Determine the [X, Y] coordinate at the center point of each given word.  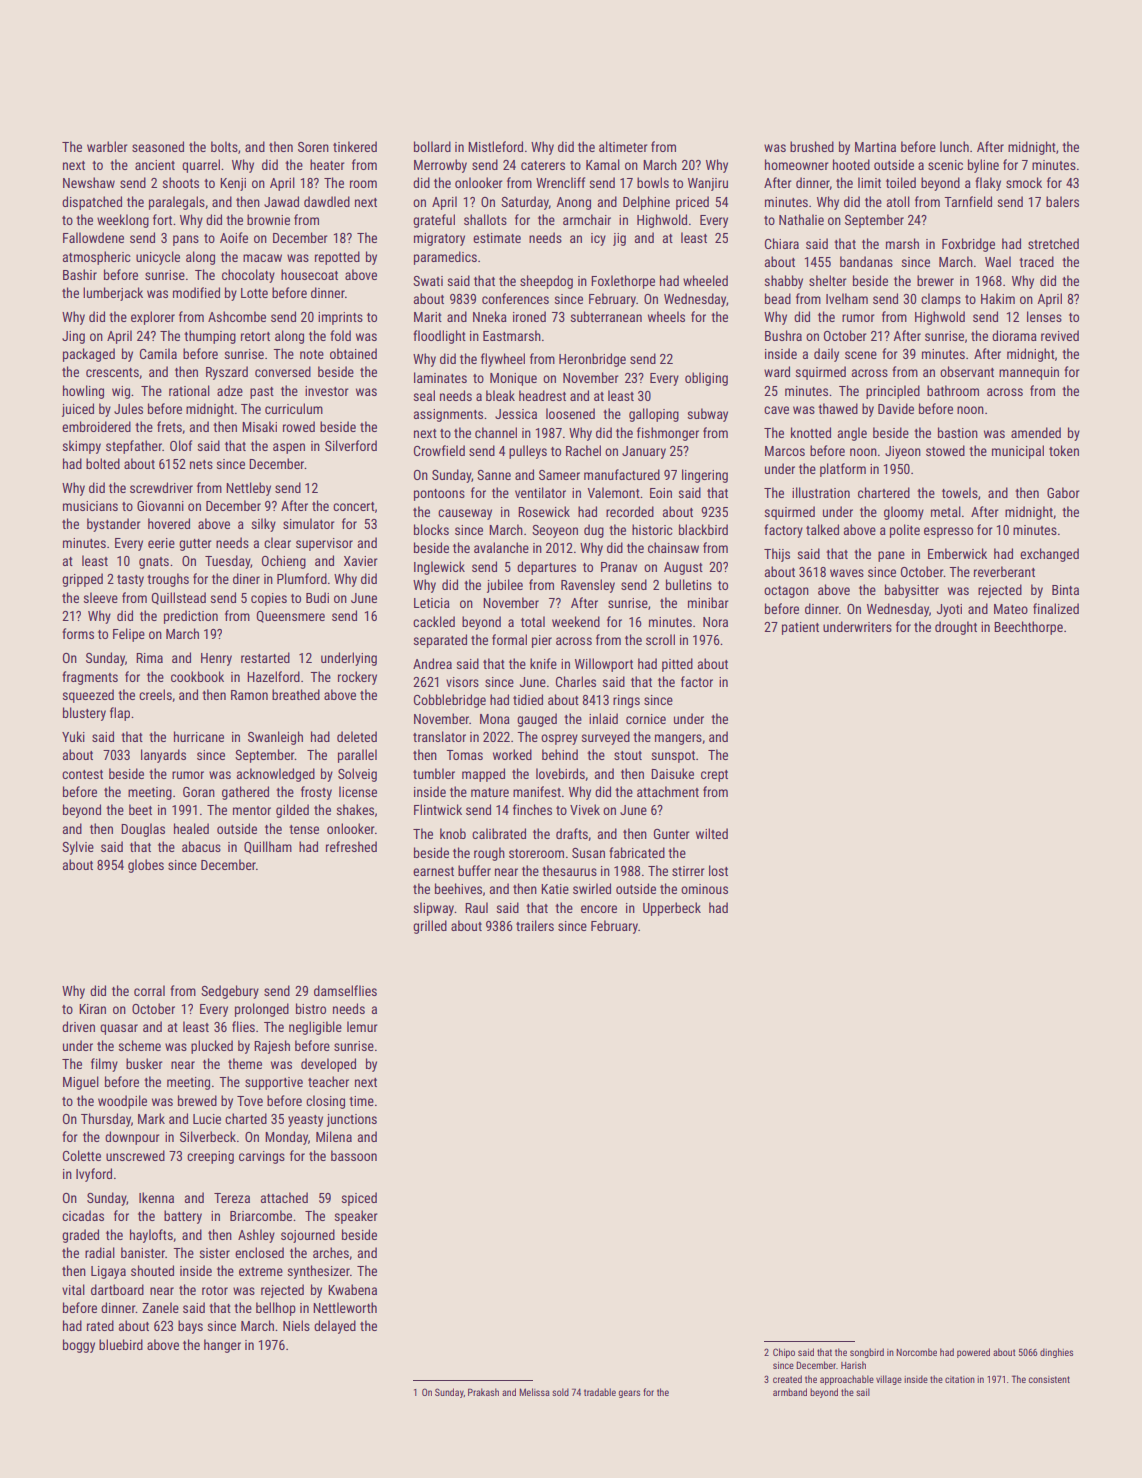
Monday [286, 1138]
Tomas [464, 755]
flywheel [503, 360]
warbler [107, 146]
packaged [89, 355]
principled [893, 392]
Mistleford [495, 146]
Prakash [483, 1392]
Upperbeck [672, 909]
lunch [954, 146]
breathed [296, 694]
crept [714, 776]
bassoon [354, 1155]
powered [973, 1353]
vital [73, 1289]
